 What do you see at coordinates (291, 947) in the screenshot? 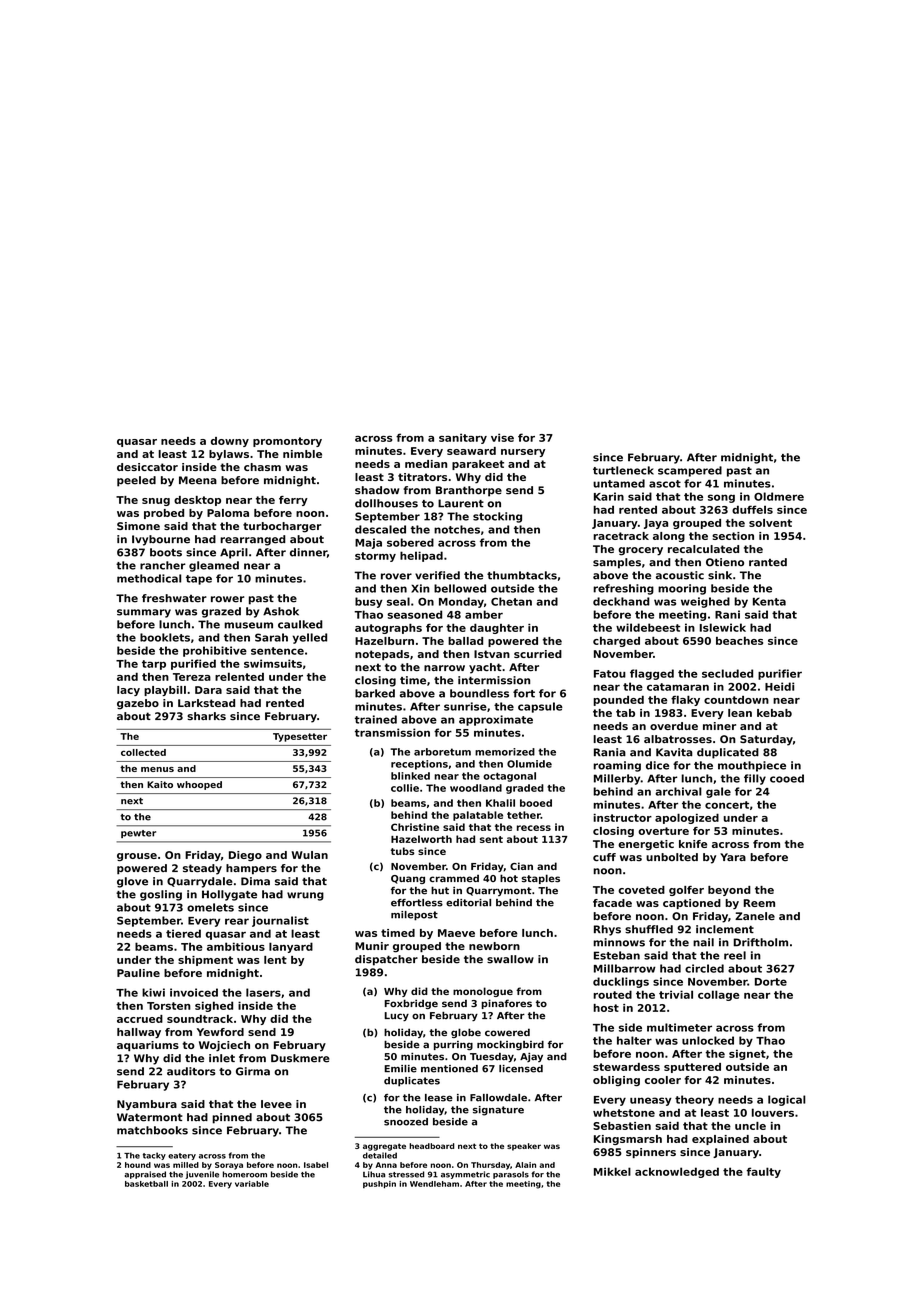
I see `lanyard` at bounding box center [291, 947].
